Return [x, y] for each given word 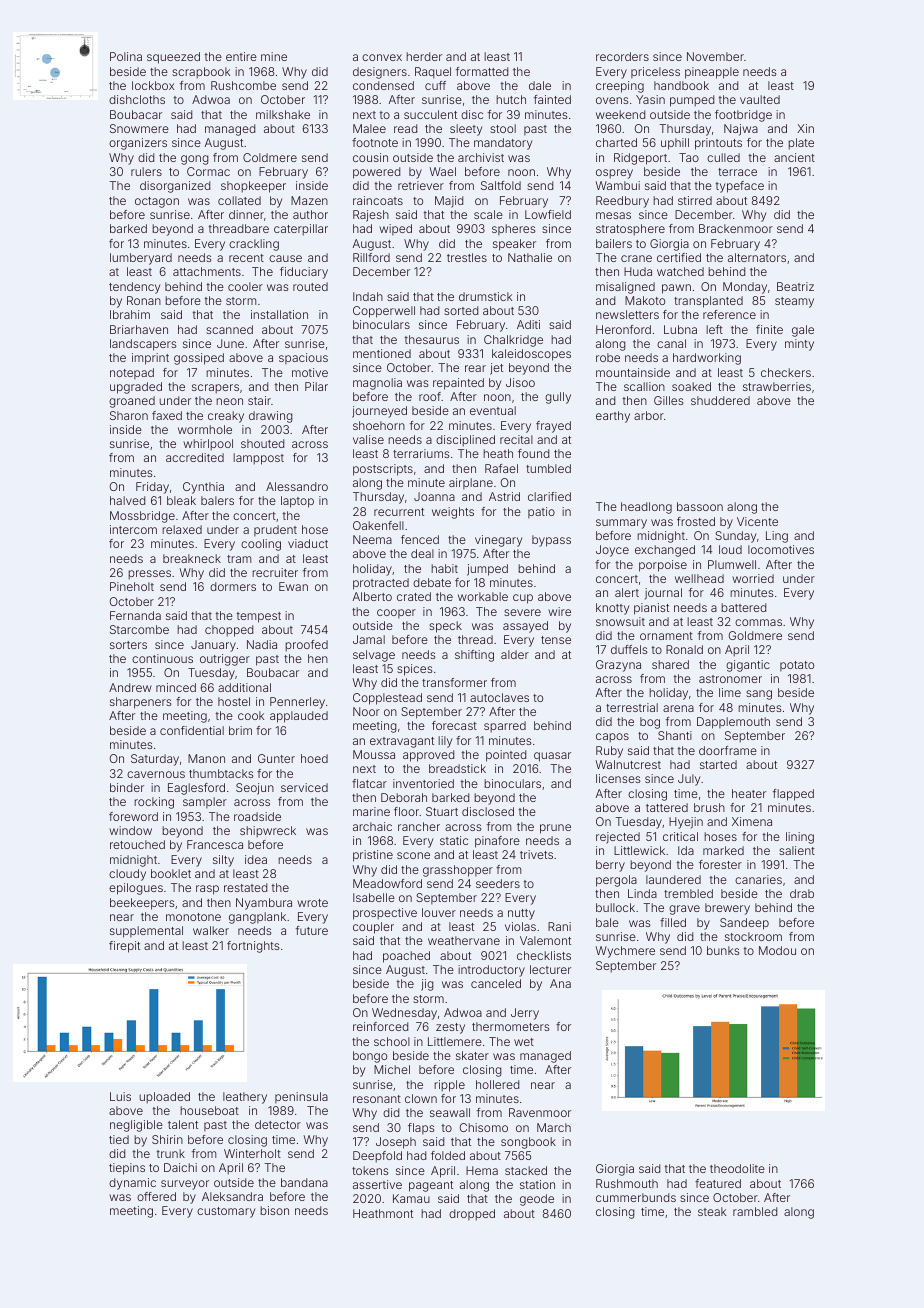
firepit [124, 947]
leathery [245, 1098]
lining [800, 838]
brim [240, 730]
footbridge [743, 116]
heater [749, 793]
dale [540, 85]
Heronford [623, 329]
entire [241, 56]
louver [439, 912]
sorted [461, 310]
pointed [506, 756]
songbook [528, 1143]
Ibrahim [130, 314]
